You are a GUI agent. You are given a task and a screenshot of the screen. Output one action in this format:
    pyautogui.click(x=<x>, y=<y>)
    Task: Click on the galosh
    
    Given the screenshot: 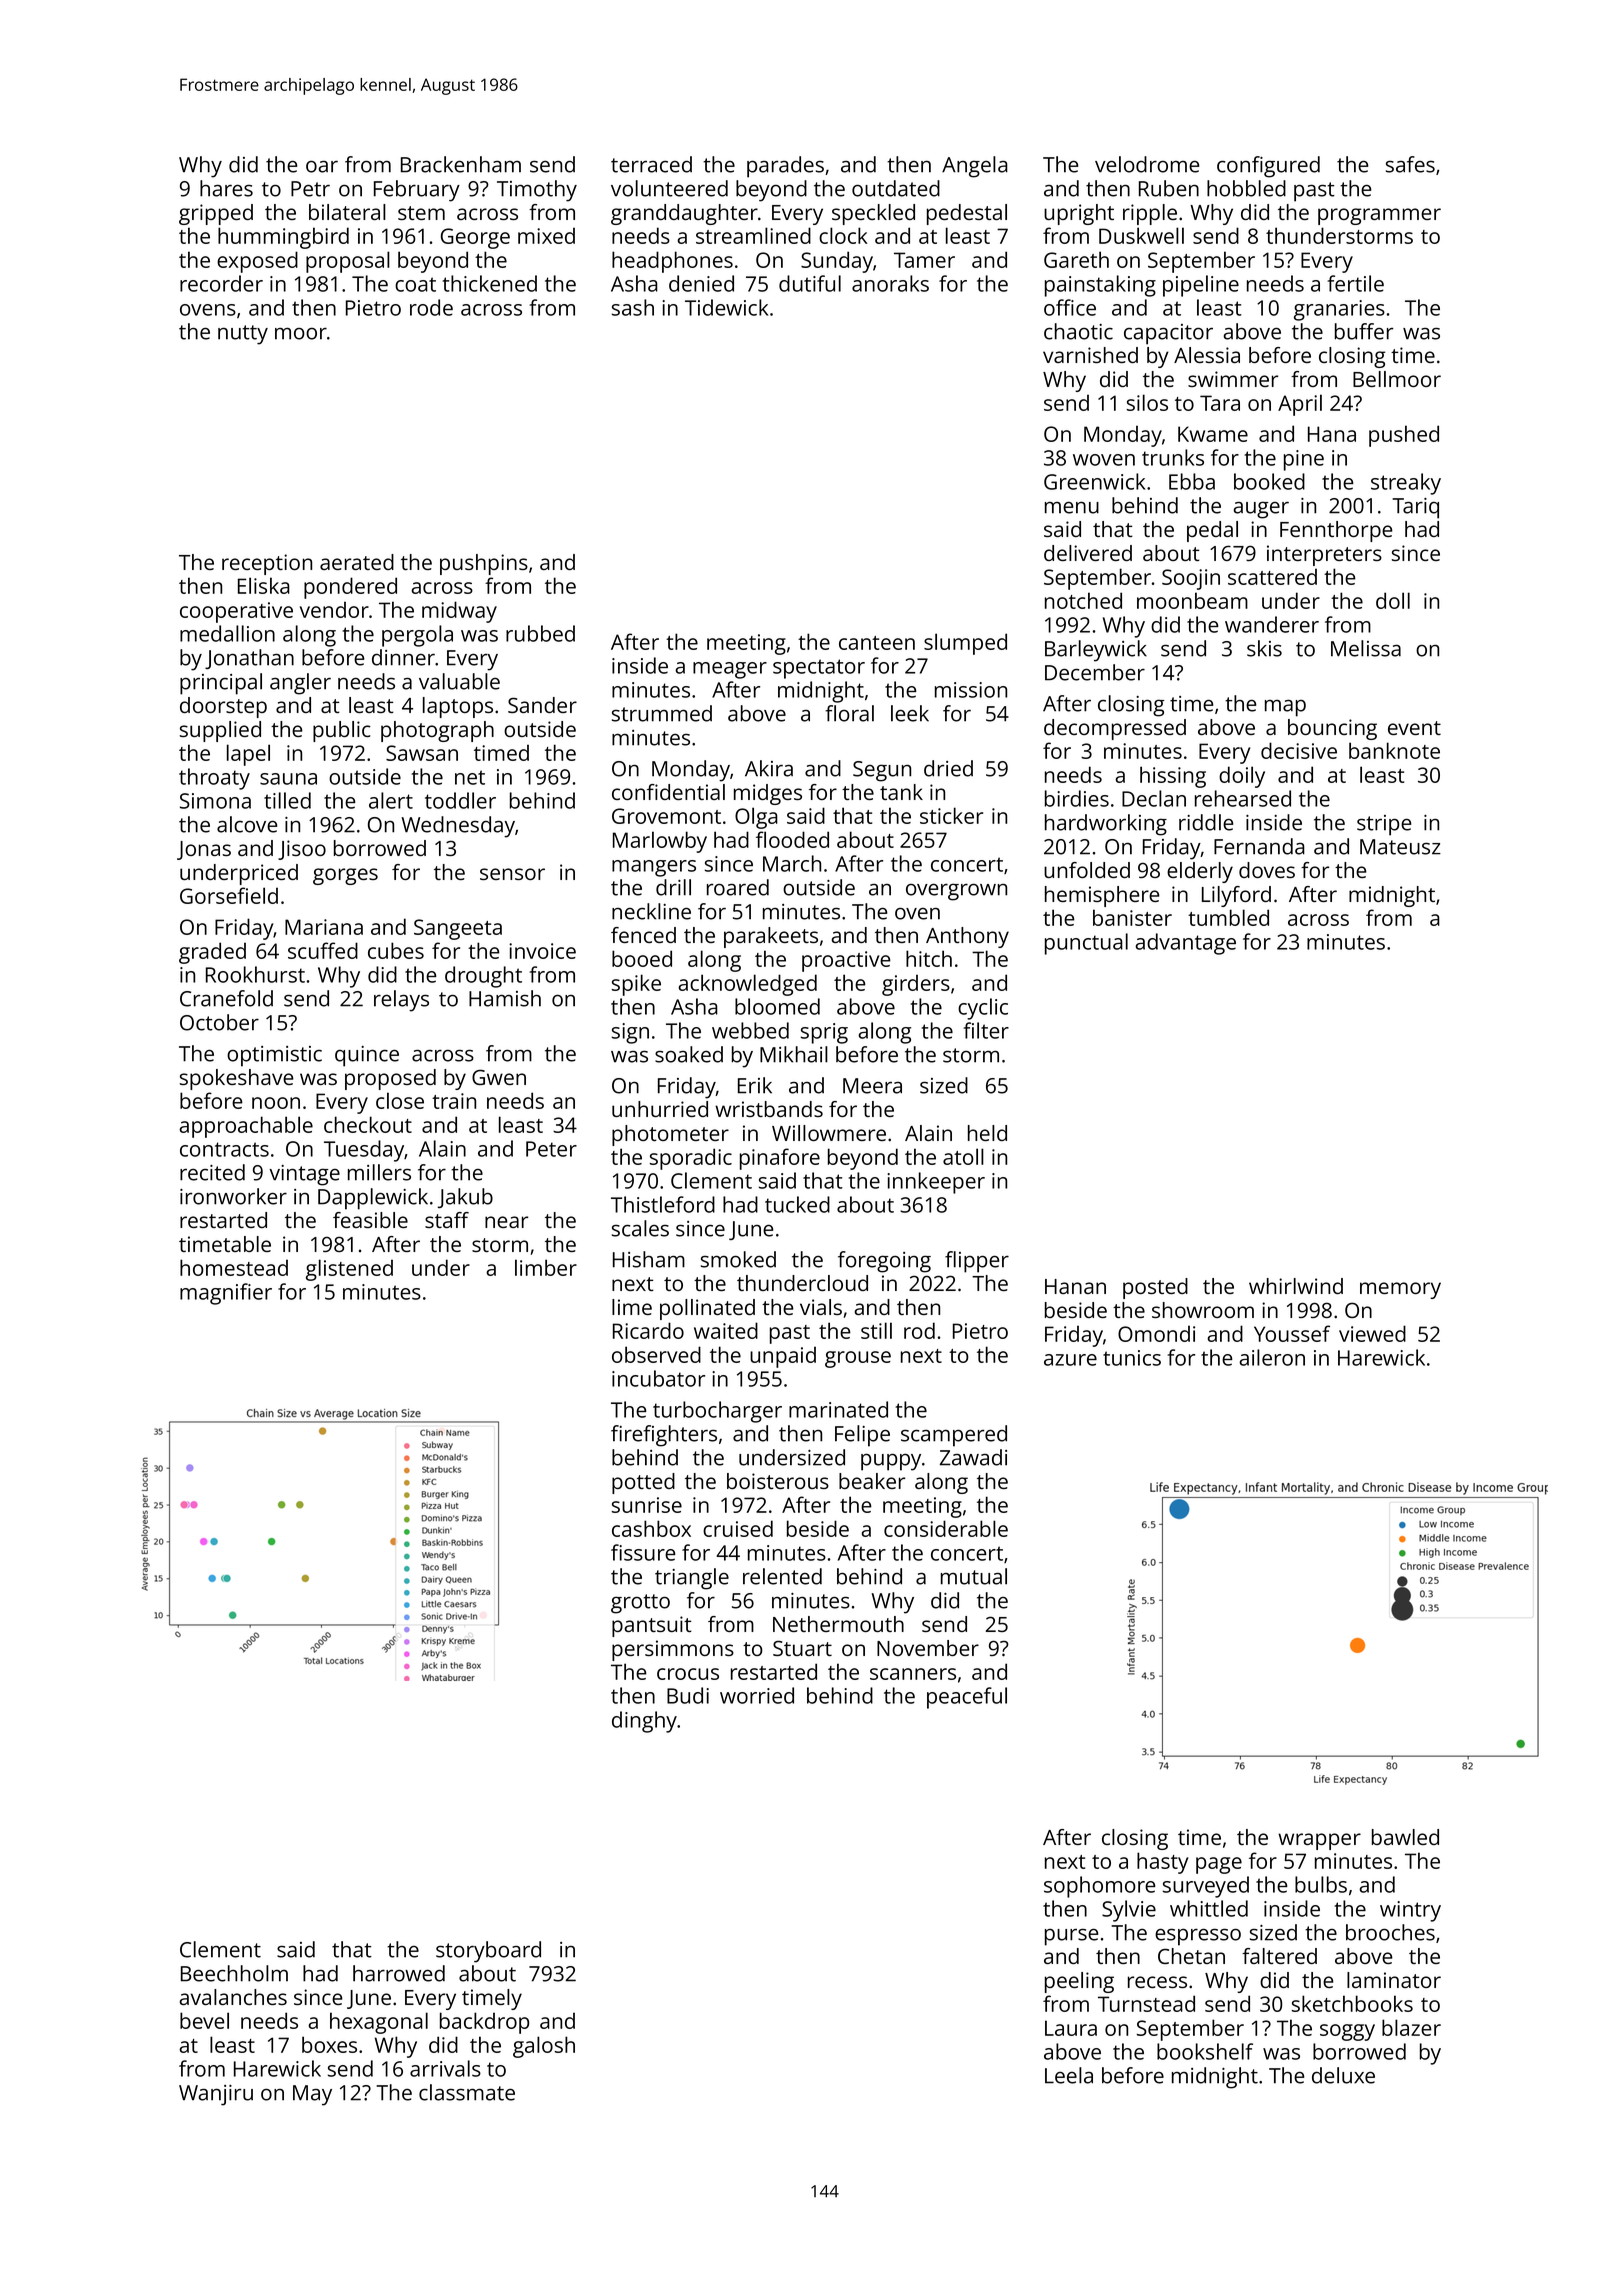 What is the action you would take?
    pyautogui.click(x=544, y=2047)
